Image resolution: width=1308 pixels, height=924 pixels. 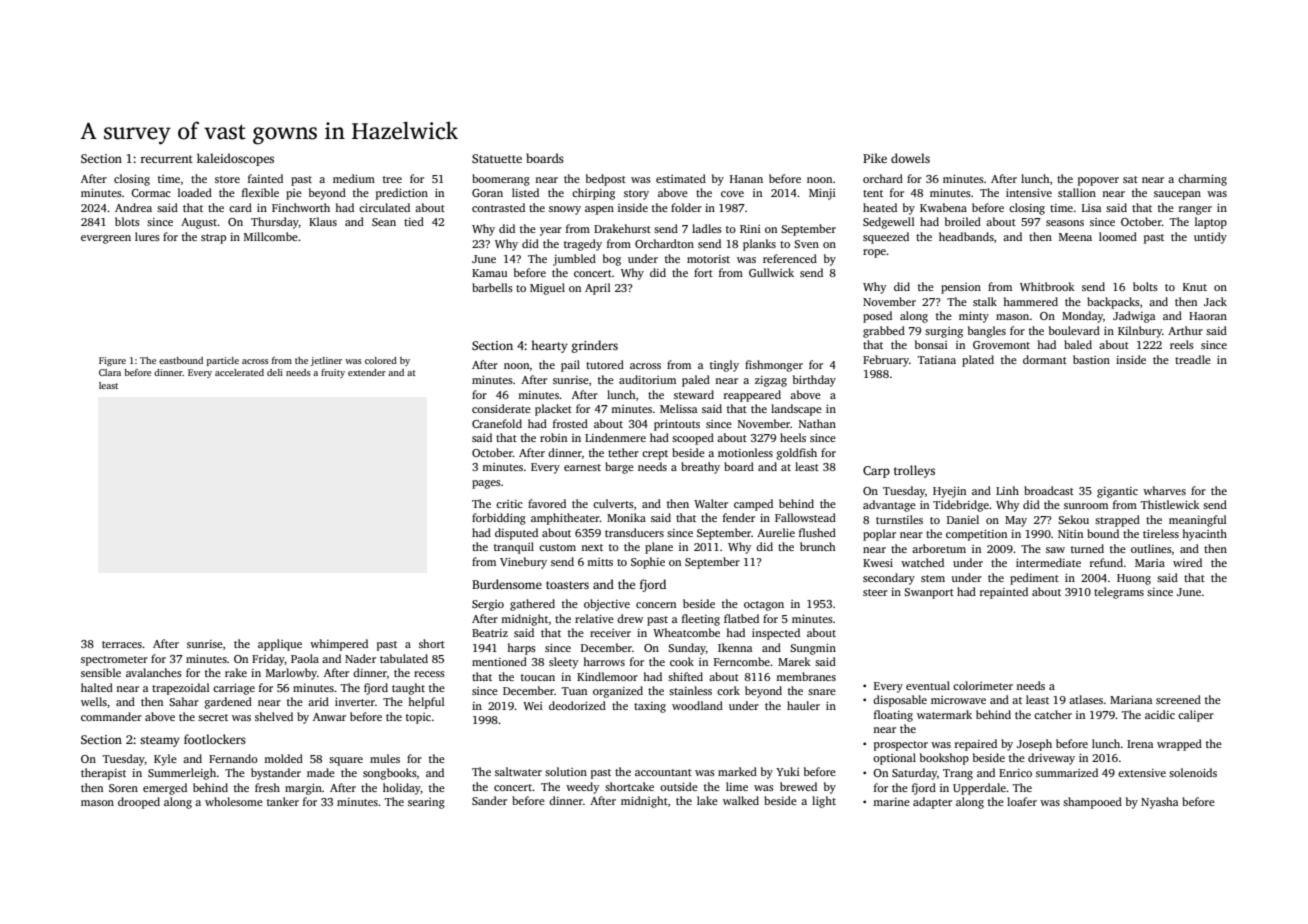 What do you see at coordinates (703, 272) in the screenshot?
I see `fort` at bounding box center [703, 272].
